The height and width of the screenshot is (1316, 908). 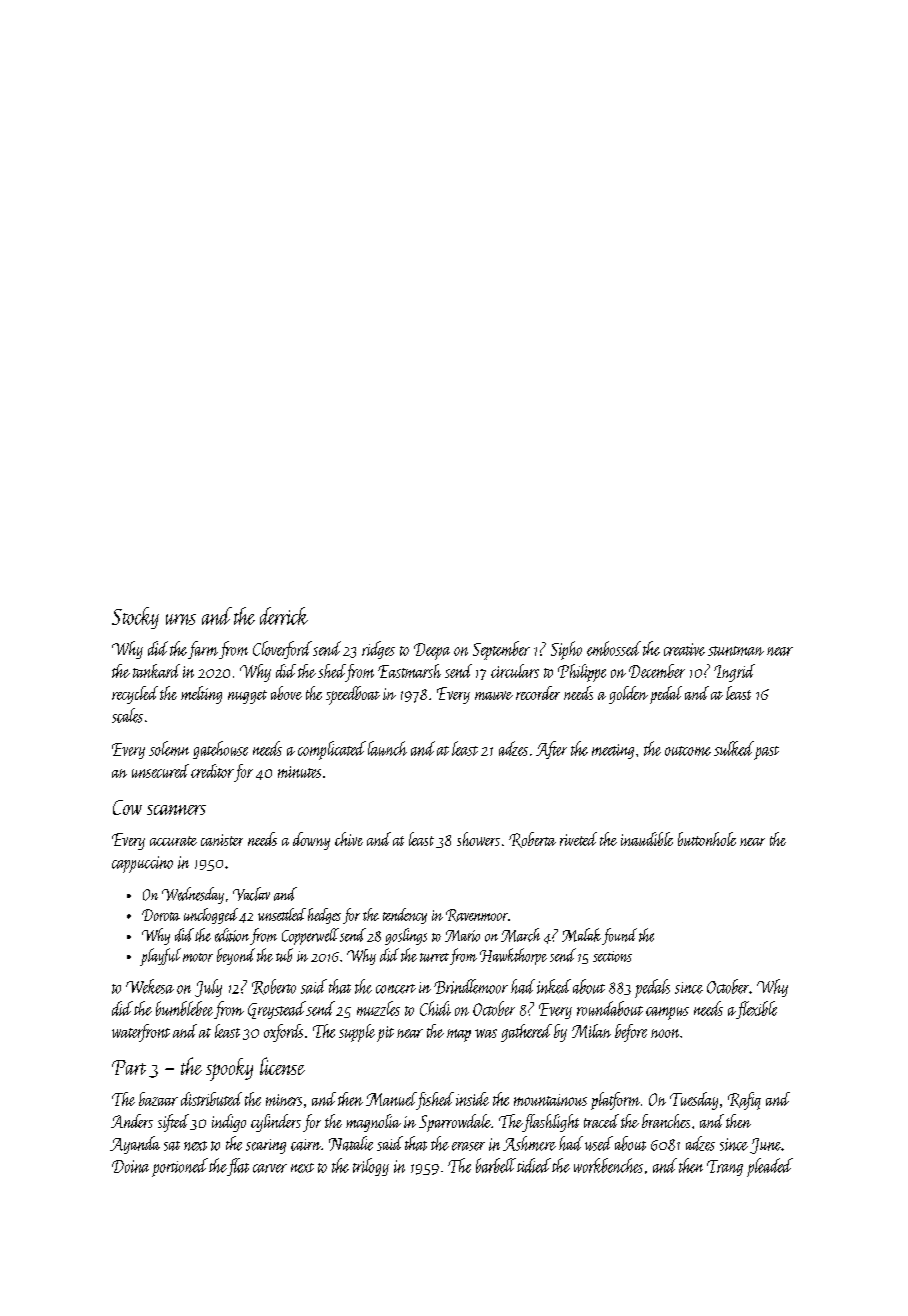 What do you see at coordinates (181, 619) in the screenshot?
I see `urns` at bounding box center [181, 619].
